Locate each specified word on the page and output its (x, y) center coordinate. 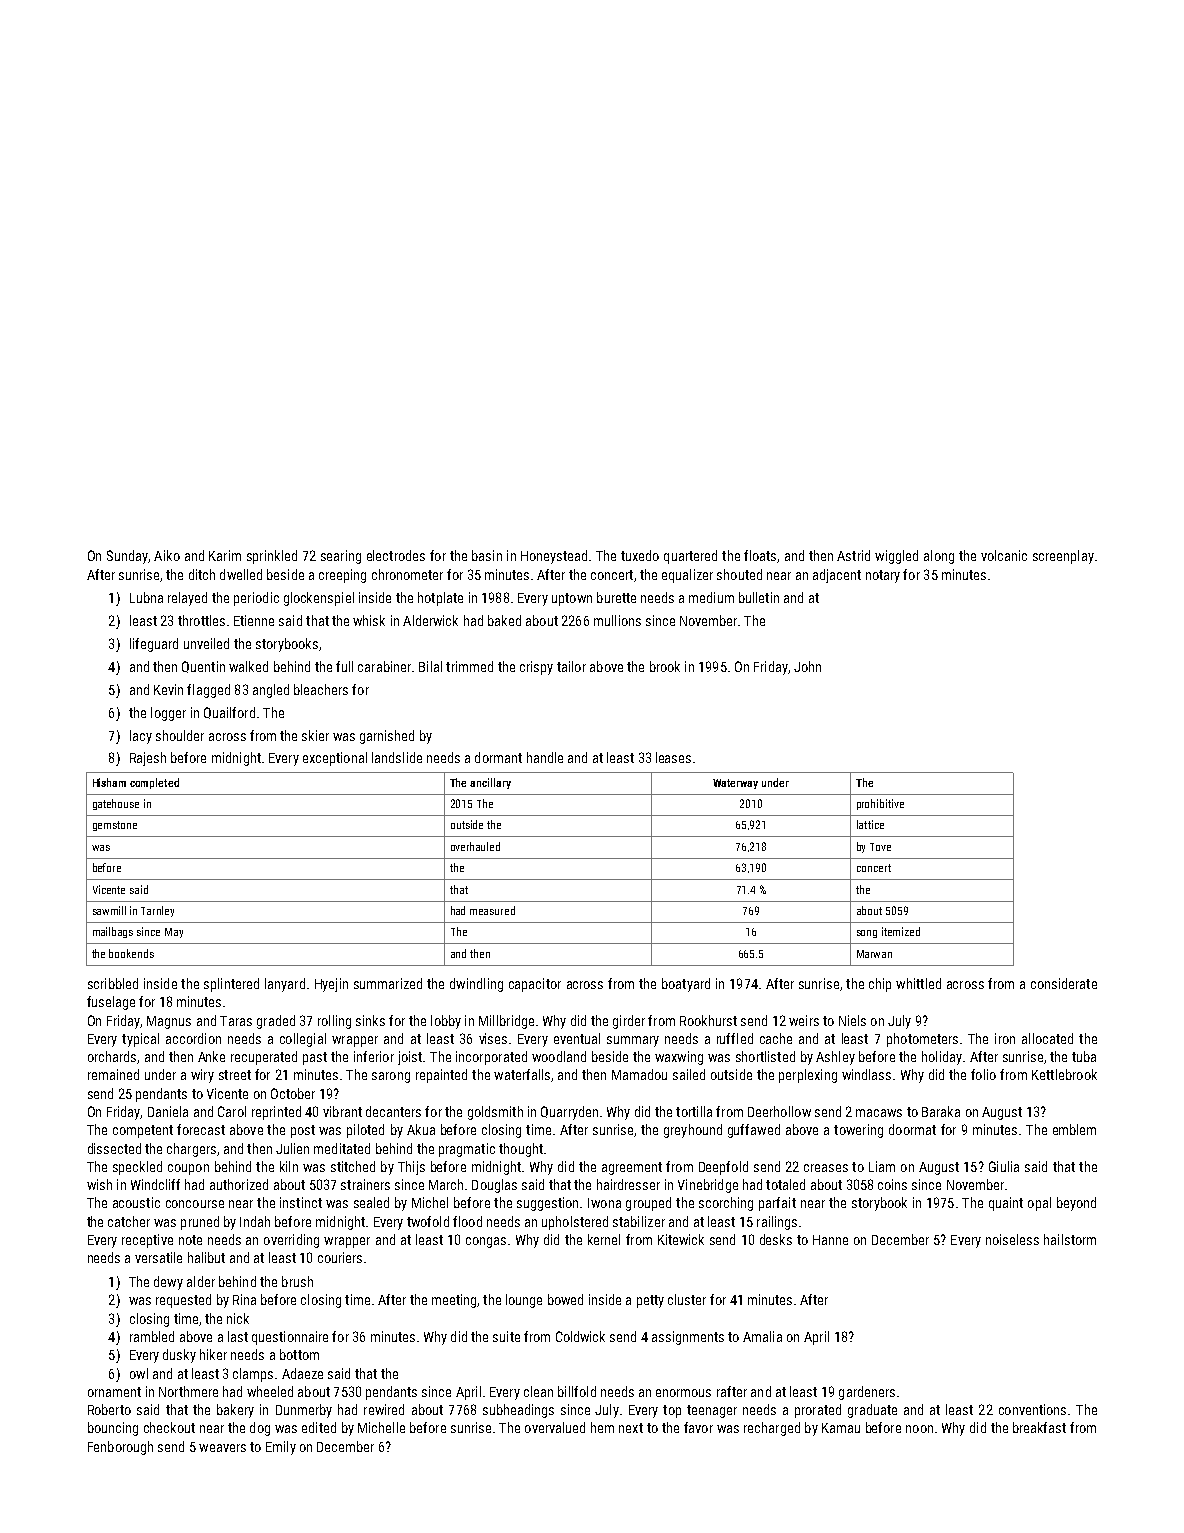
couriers (340, 1257)
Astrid (853, 555)
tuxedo (640, 555)
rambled (152, 1336)
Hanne (830, 1240)
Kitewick (681, 1239)
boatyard (686, 985)
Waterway (735, 784)
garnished (387, 737)
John (807, 666)
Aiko (167, 555)
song (867, 934)
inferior (374, 1056)
